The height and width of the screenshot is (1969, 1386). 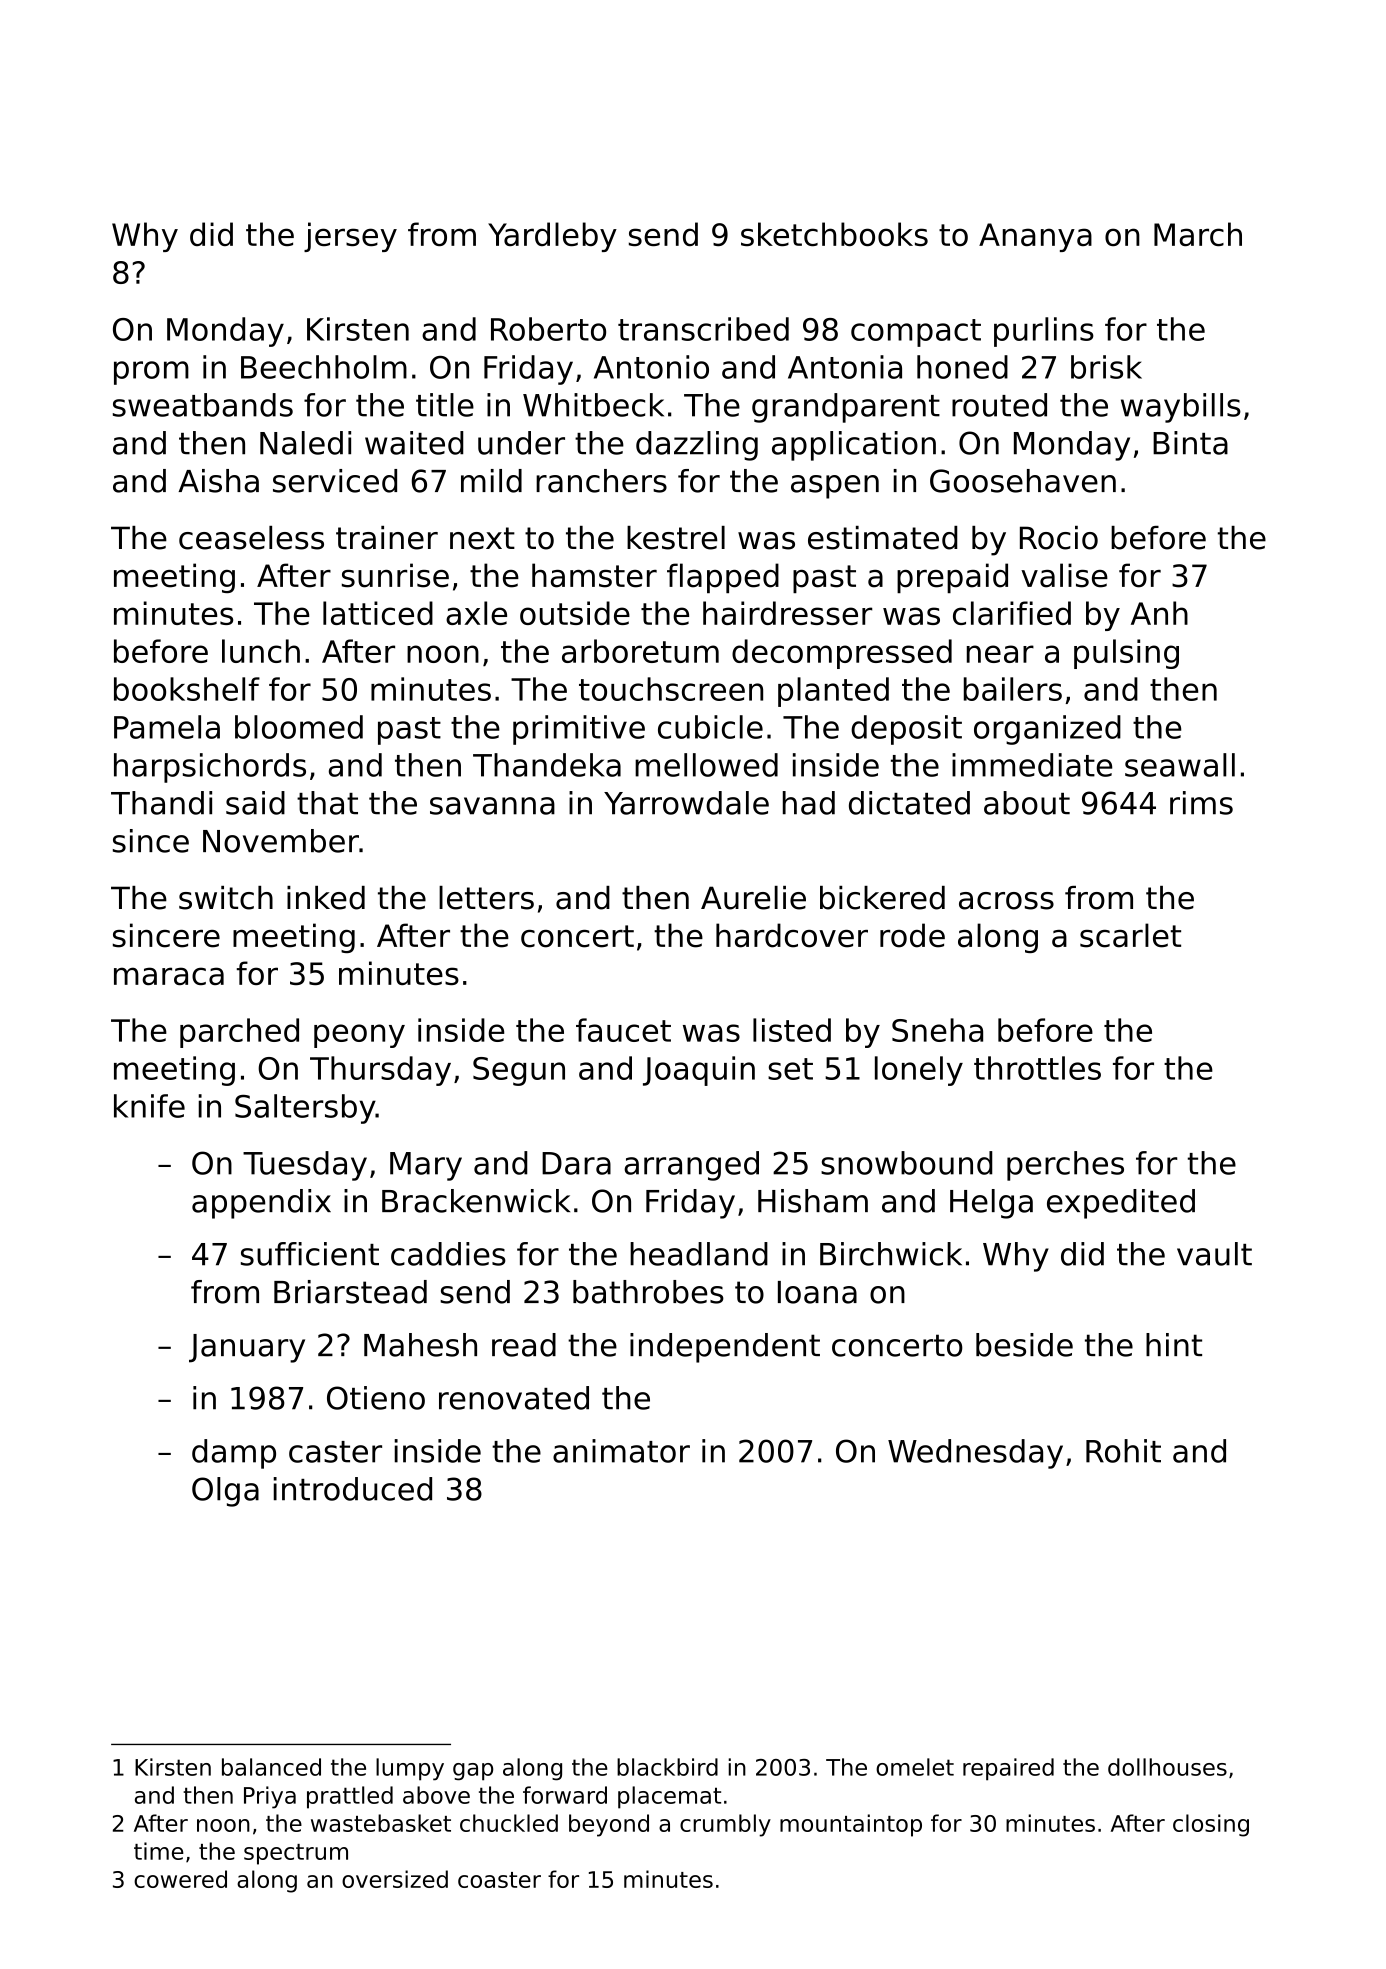 I want to click on closing, so click(x=1211, y=1825).
